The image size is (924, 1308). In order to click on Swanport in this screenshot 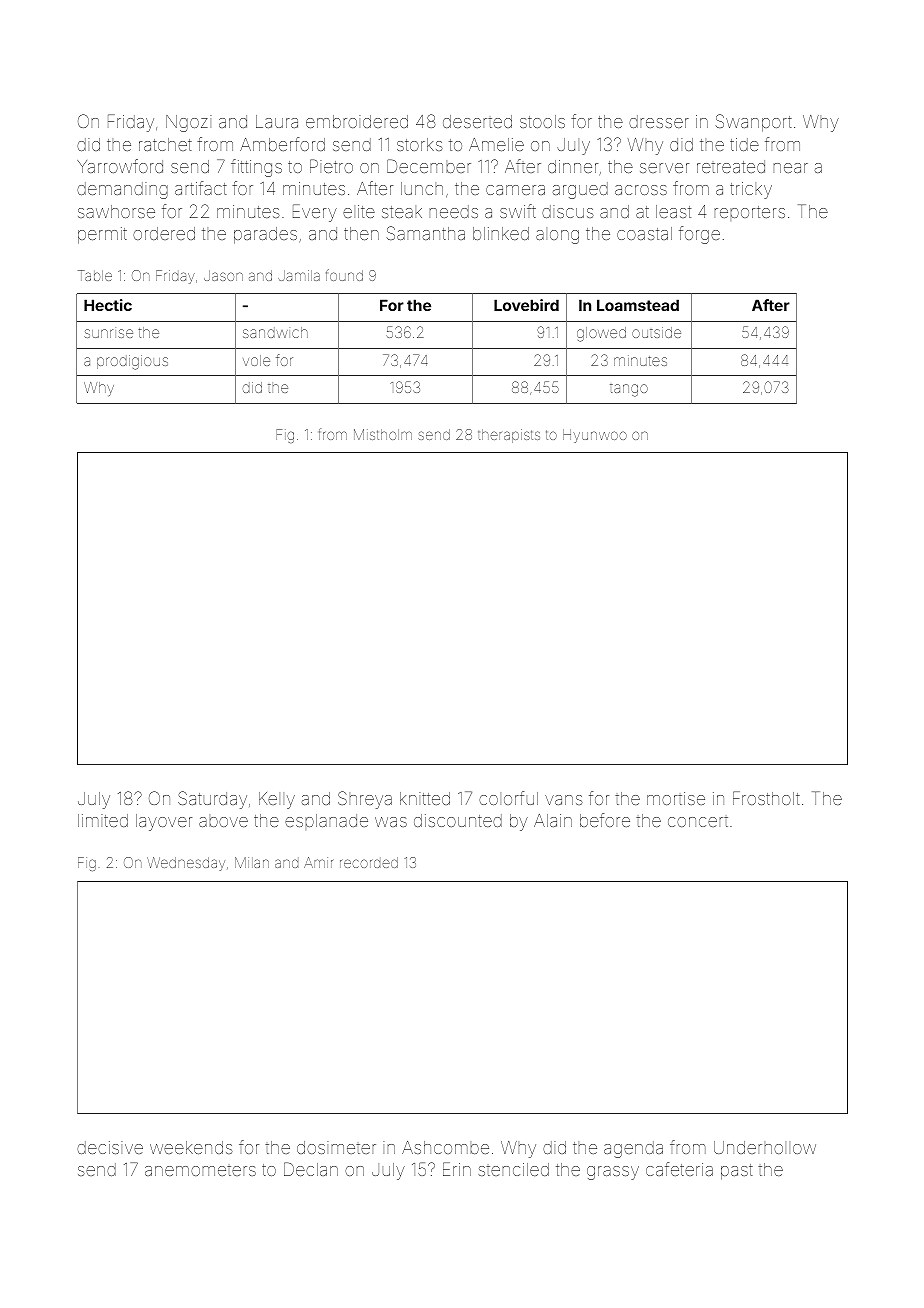, I will do `click(754, 123)`.
